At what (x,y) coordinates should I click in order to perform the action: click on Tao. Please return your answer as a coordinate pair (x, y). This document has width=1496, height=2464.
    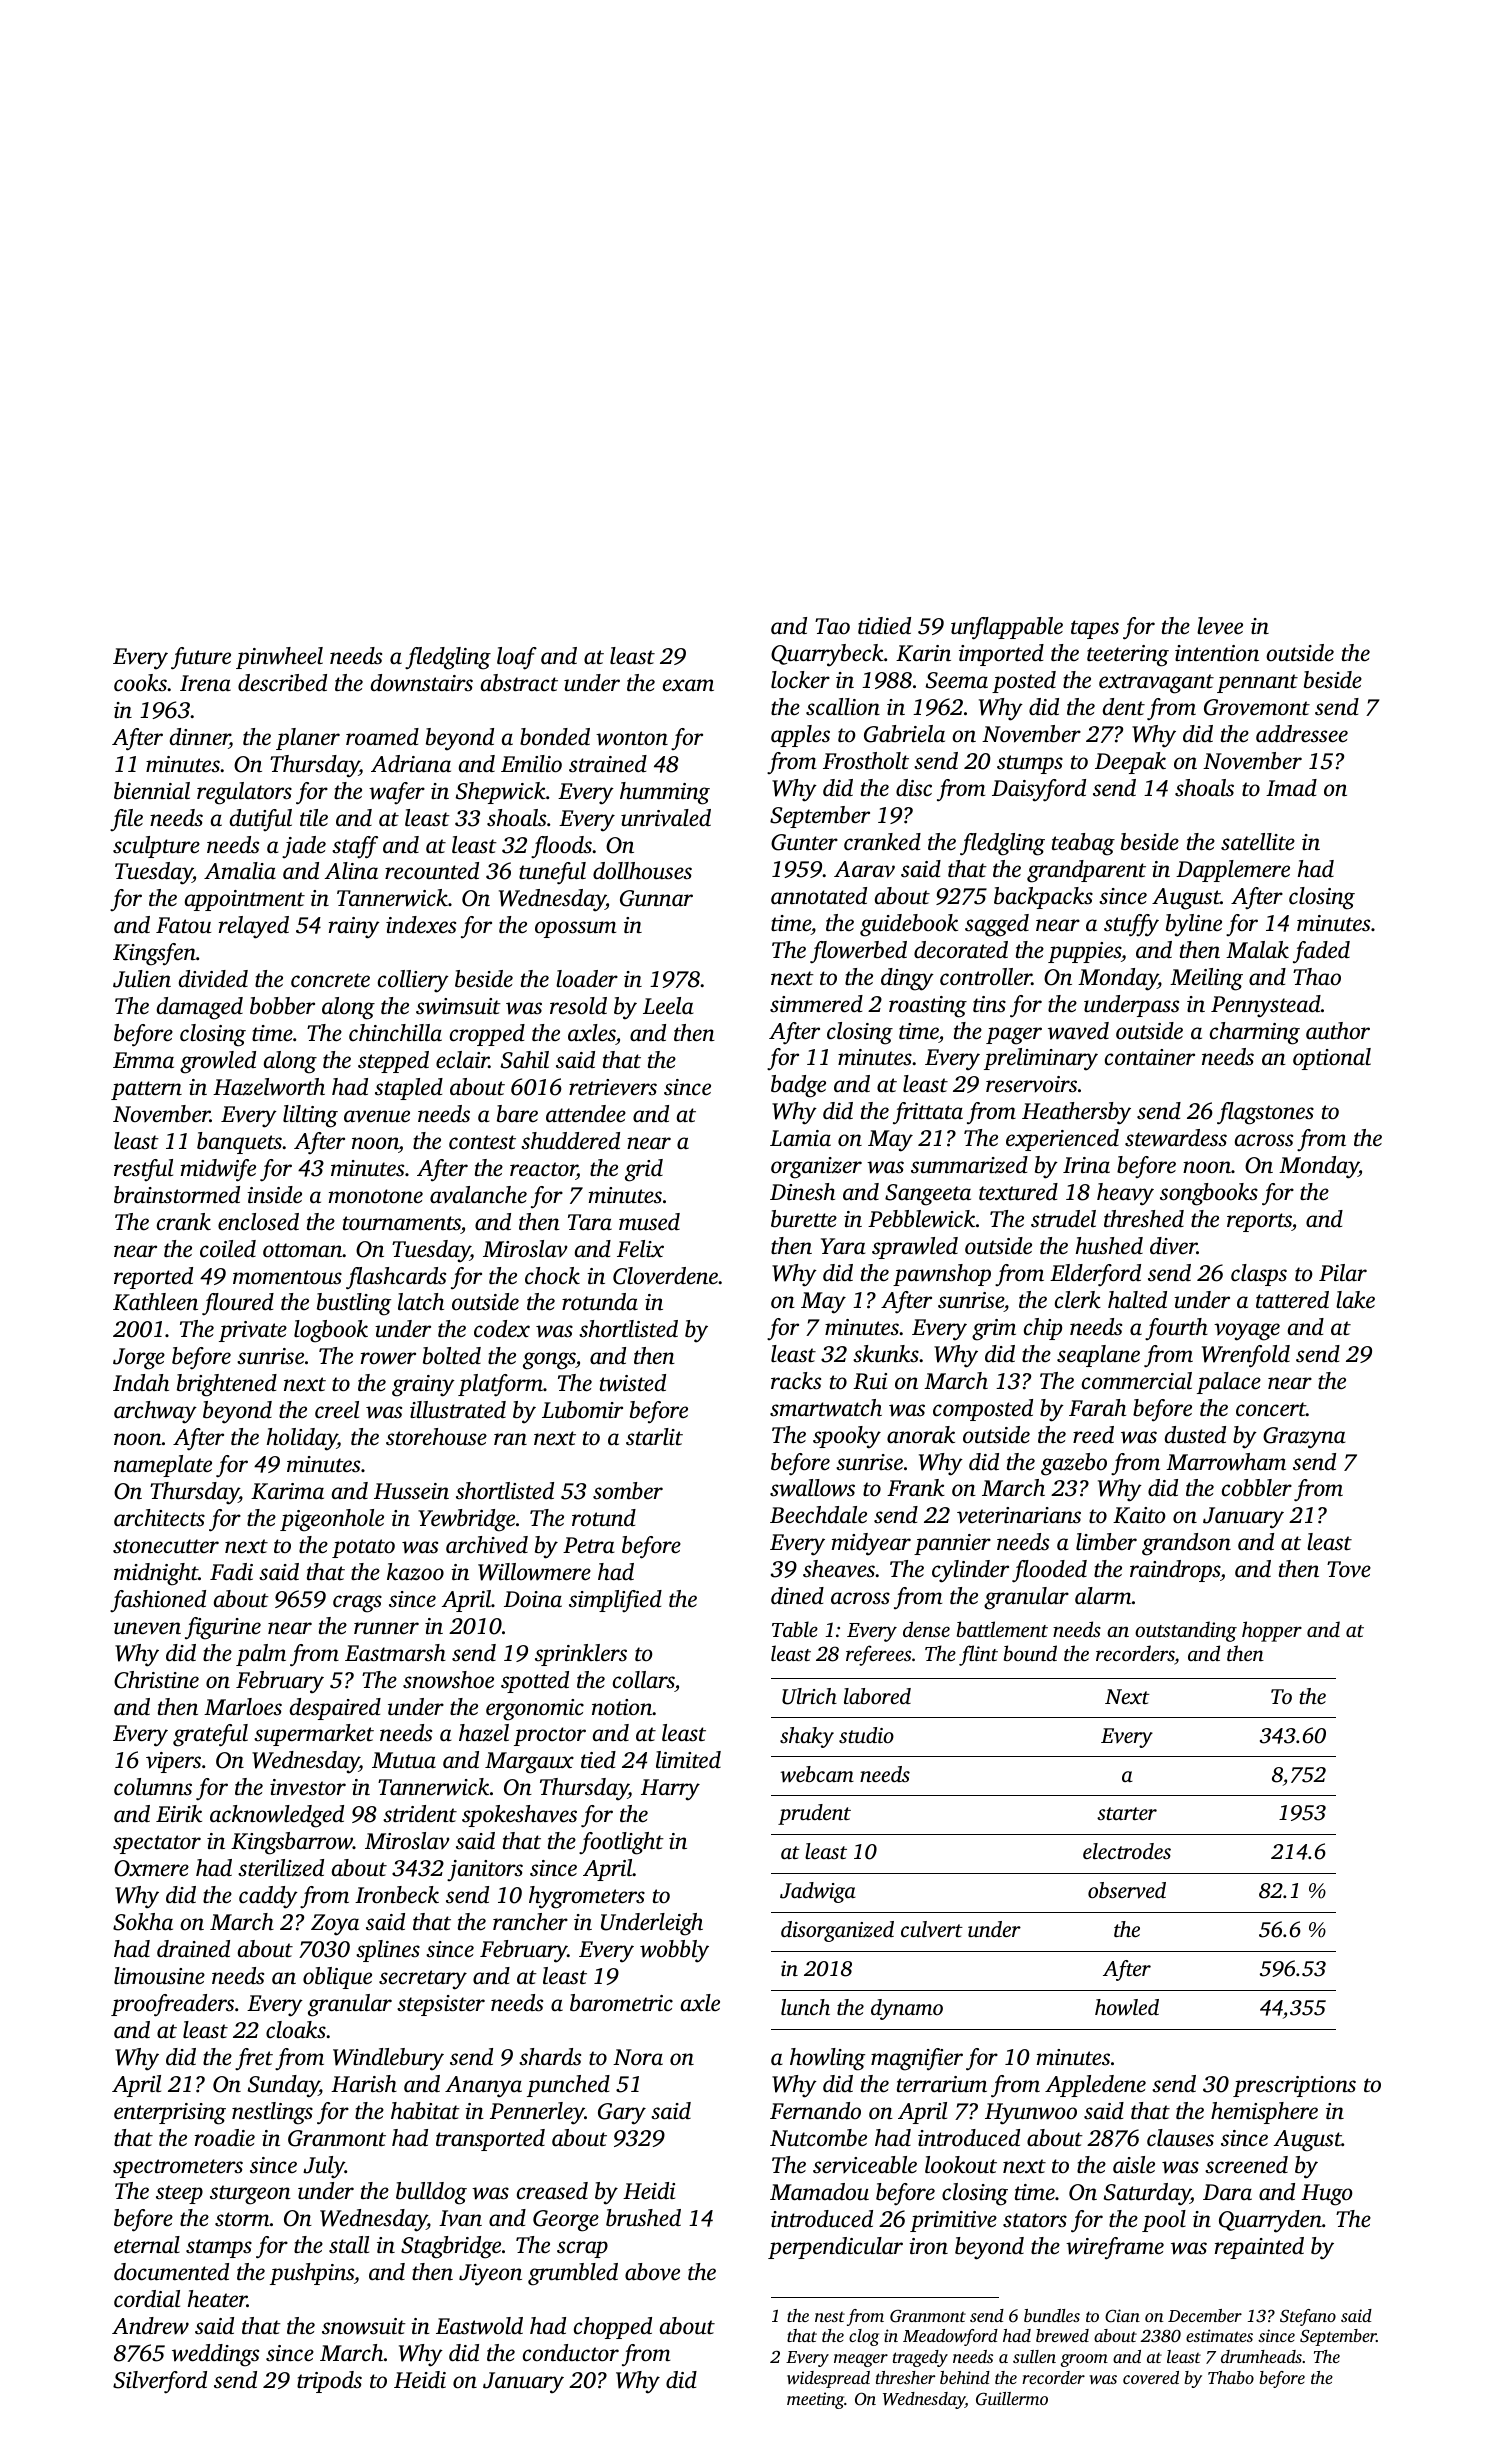
    Looking at the image, I should click on (832, 626).
